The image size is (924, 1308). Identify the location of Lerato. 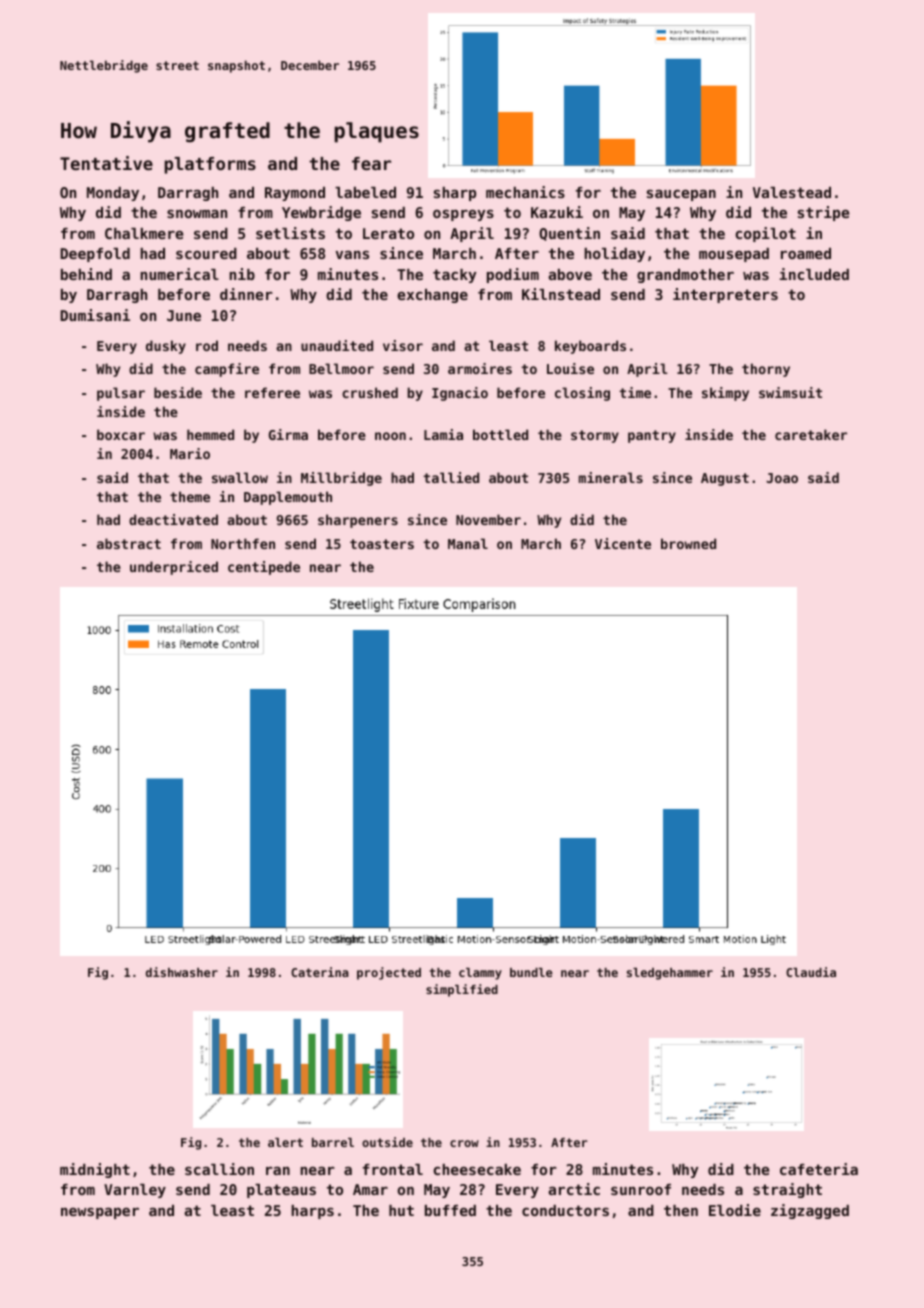
(388, 233).
